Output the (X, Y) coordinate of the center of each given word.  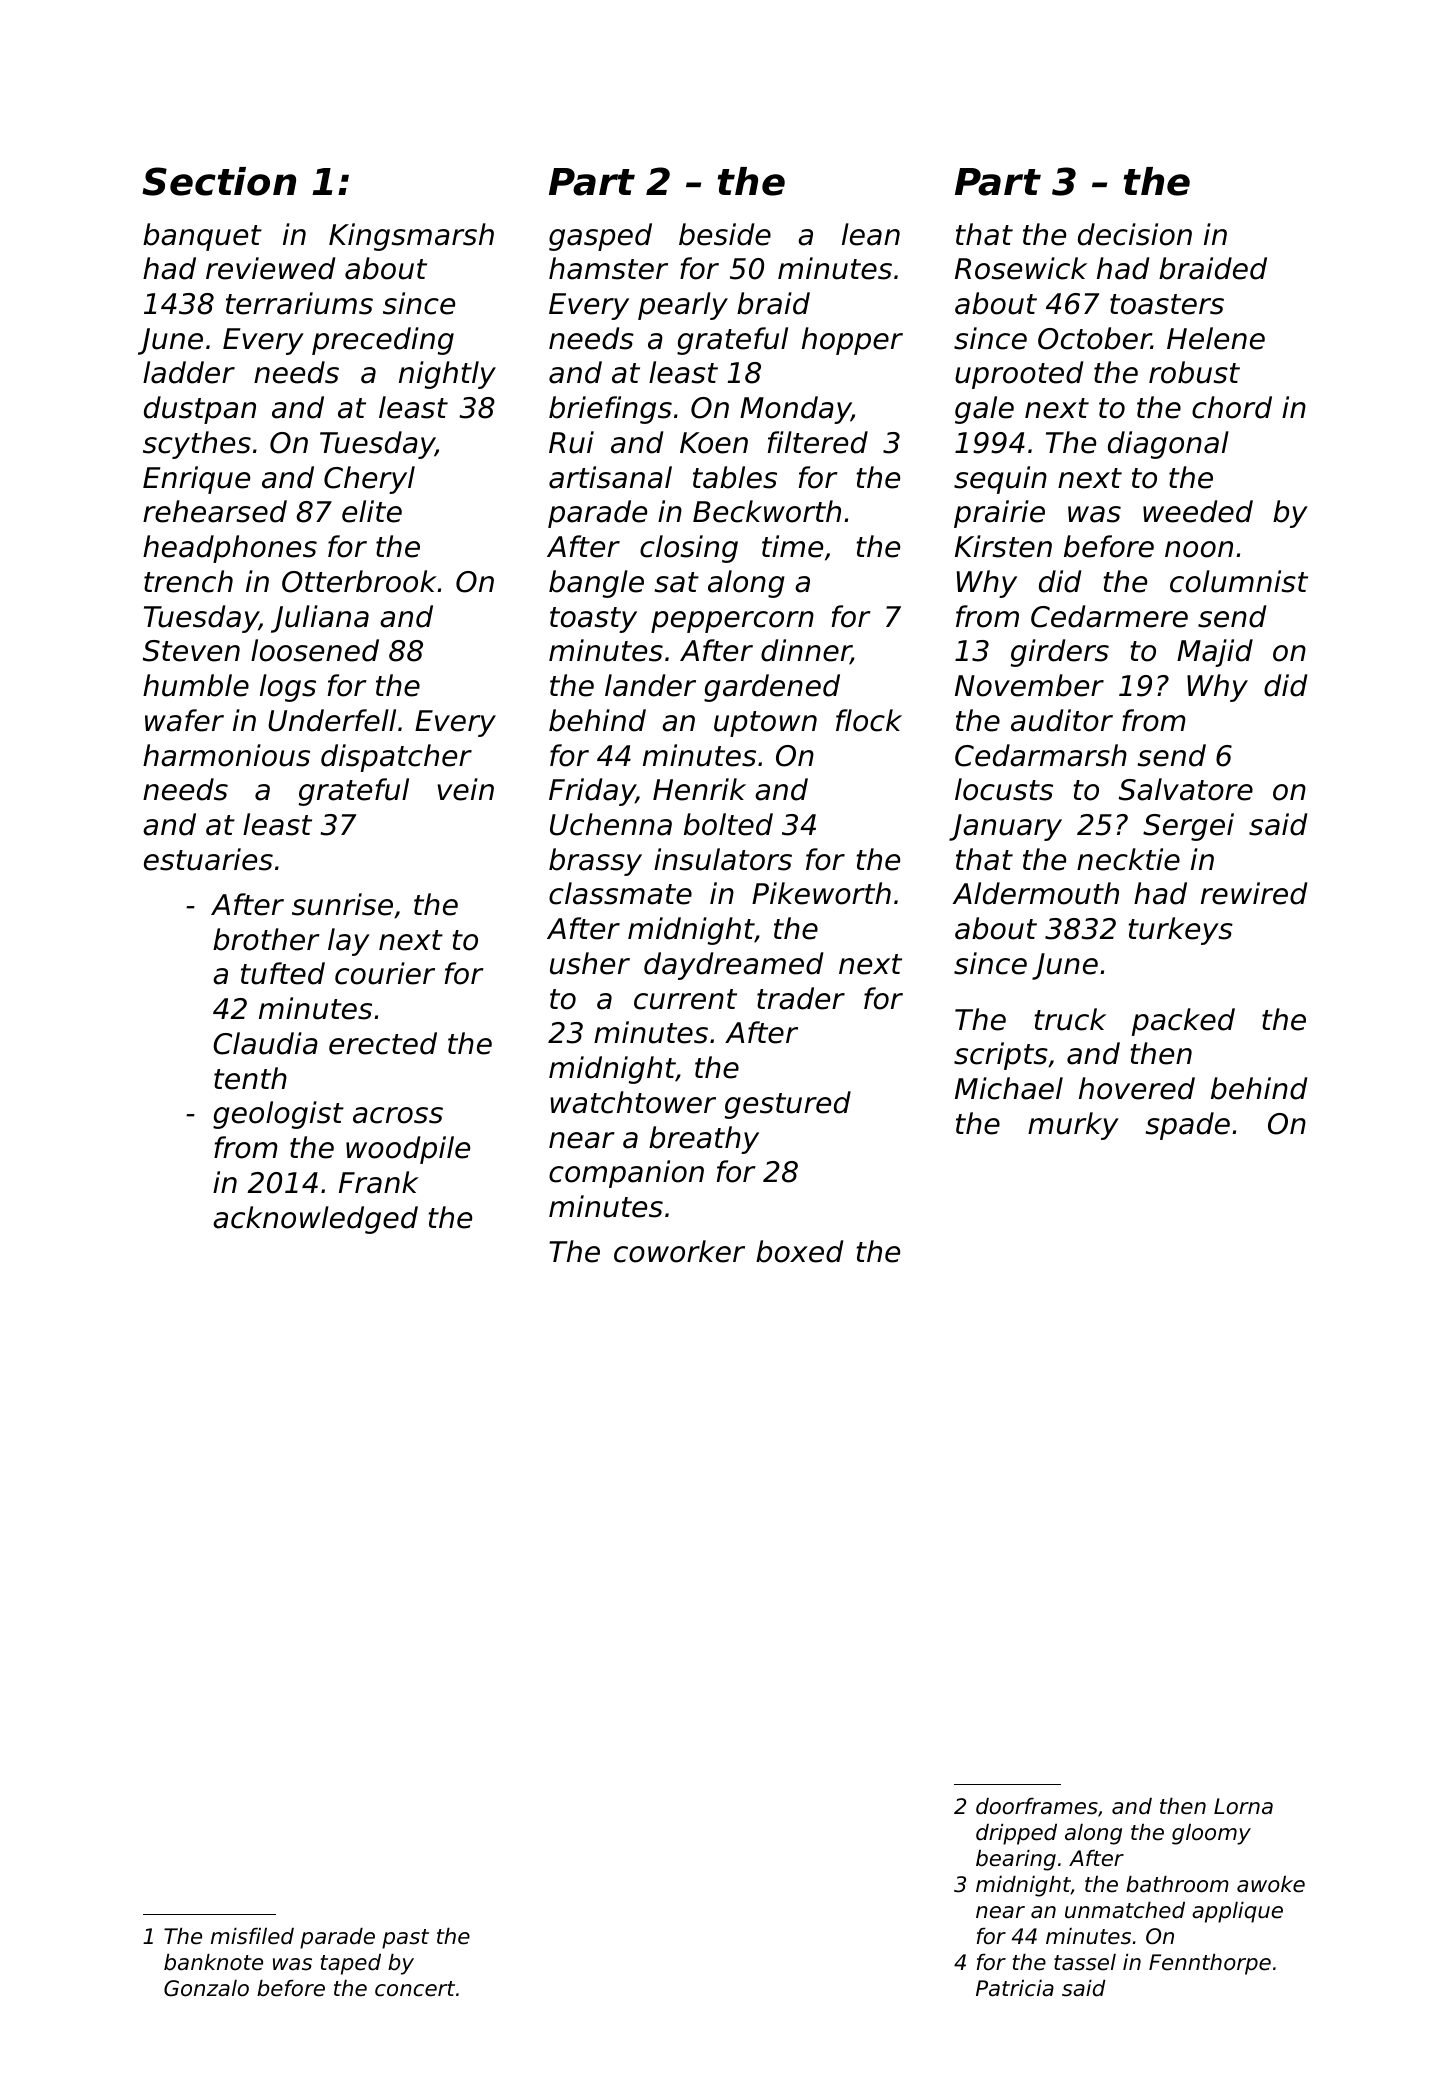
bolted (728, 824)
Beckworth (767, 511)
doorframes (1037, 1806)
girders (1060, 653)
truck (1070, 1019)
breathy (704, 1140)
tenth (250, 1078)
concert (415, 1989)
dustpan (200, 410)
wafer (184, 720)
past (405, 1939)
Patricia (1015, 1988)
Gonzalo (206, 1988)
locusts (1004, 789)
